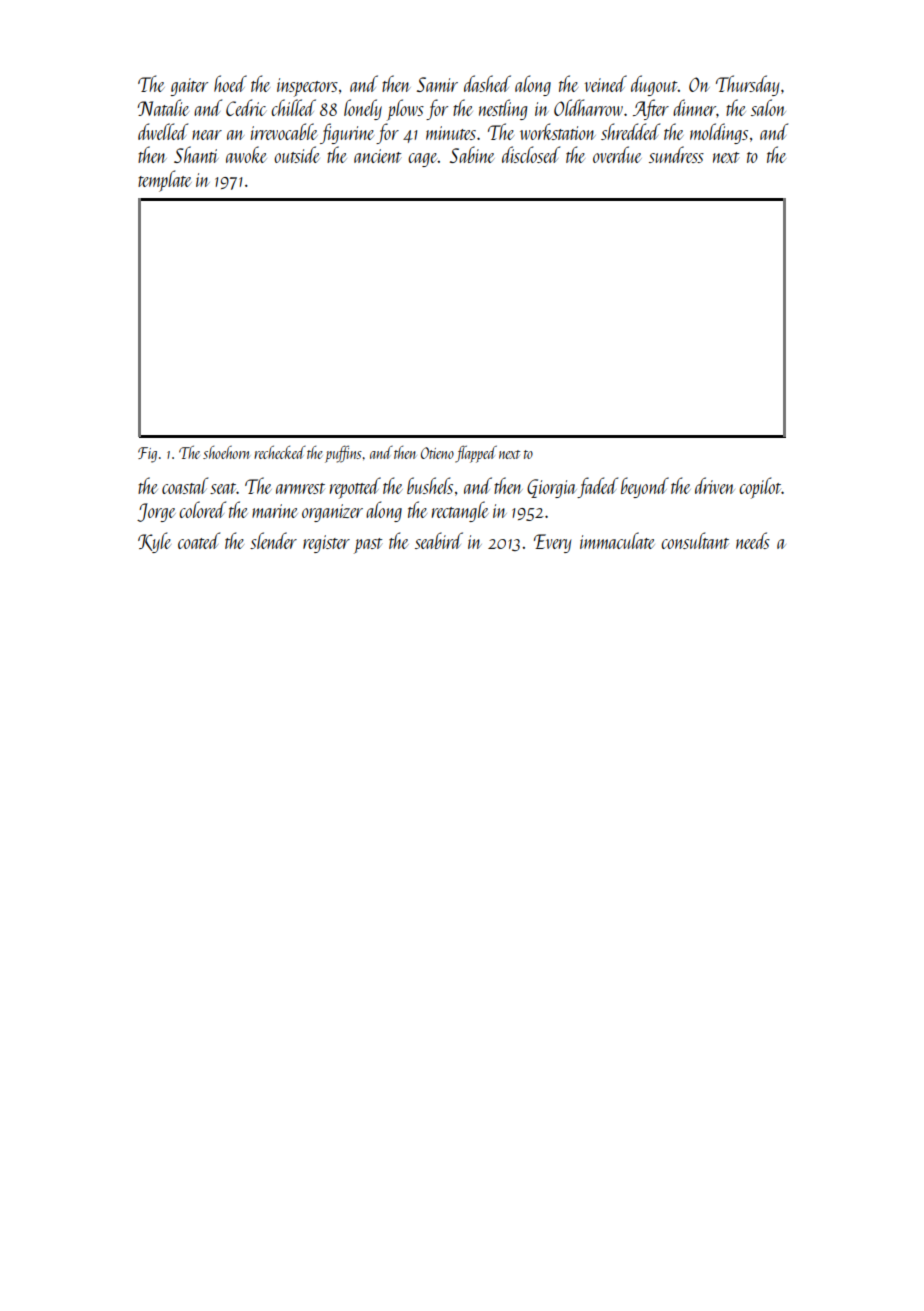 This image has height=1311, width=924. Describe the element at coordinates (747, 85) in the image. I see `Thursday` at that location.
